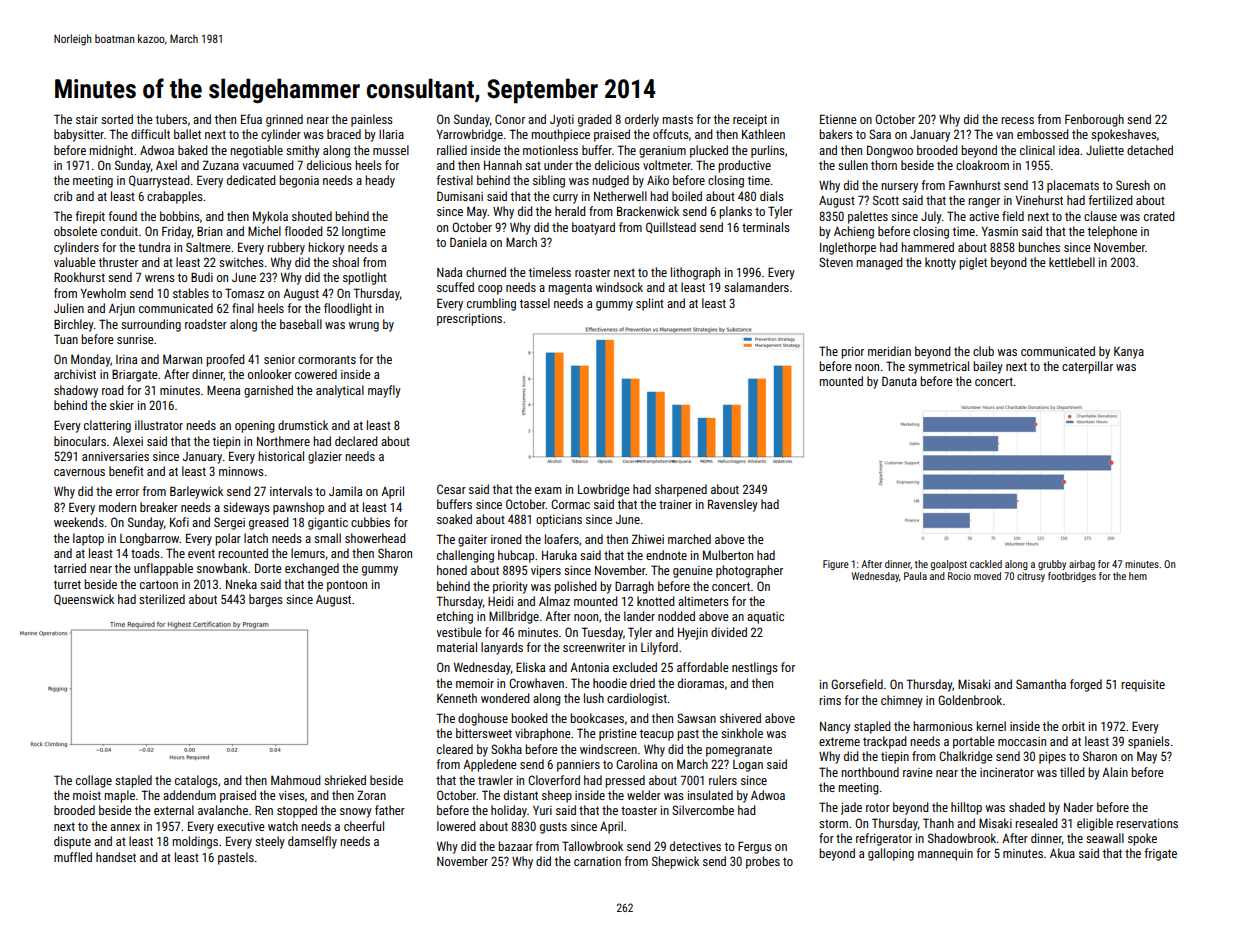 Image resolution: width=1233 pixels, height=952 pixels. Describe the element at coordinates (325, 457) in the screenshot. I see `glazier` at that location.
